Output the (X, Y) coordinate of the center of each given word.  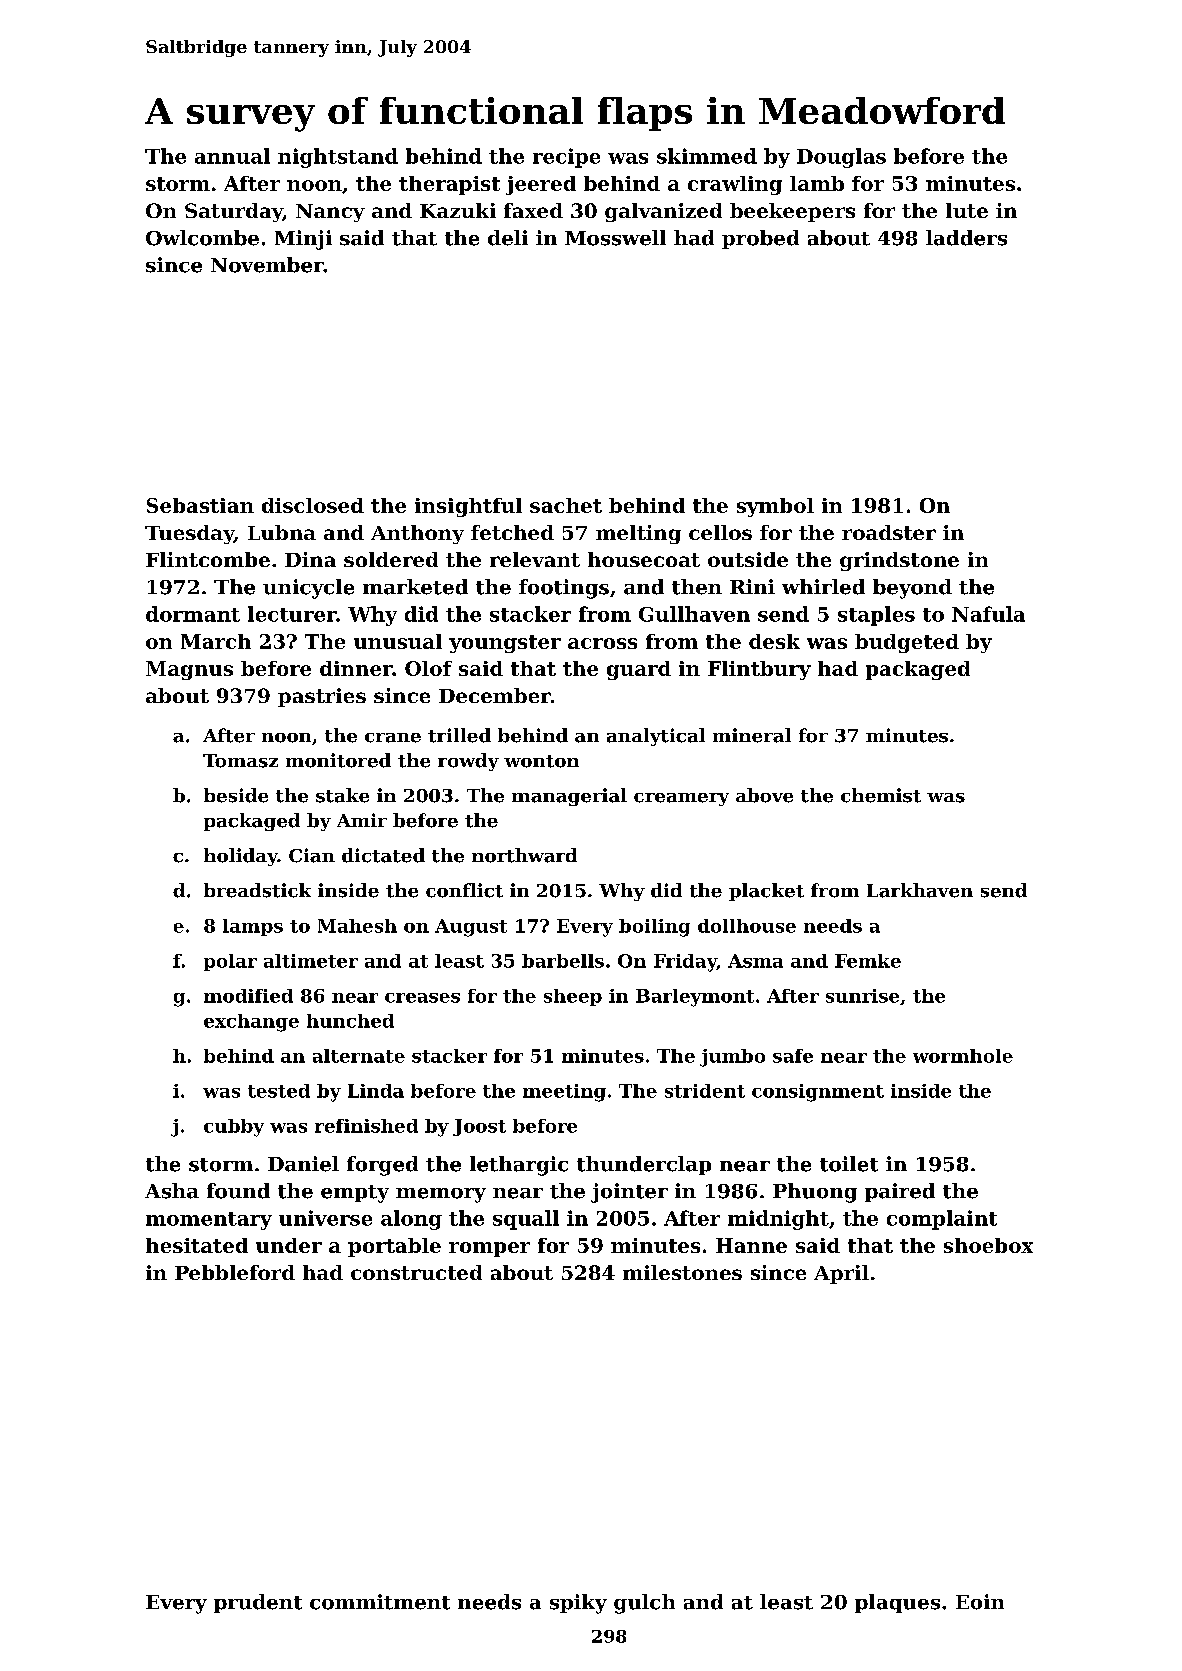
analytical (656, 737)
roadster (889, 532)
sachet (566, 505)
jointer (629, 1193)
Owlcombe (202, 238)
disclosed (313, 505)
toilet (849, 1164)
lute (967, 210)
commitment (380, 1602)
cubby (234, 1128)
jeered (541, 185)
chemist (881, 795)
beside (236, 795)
